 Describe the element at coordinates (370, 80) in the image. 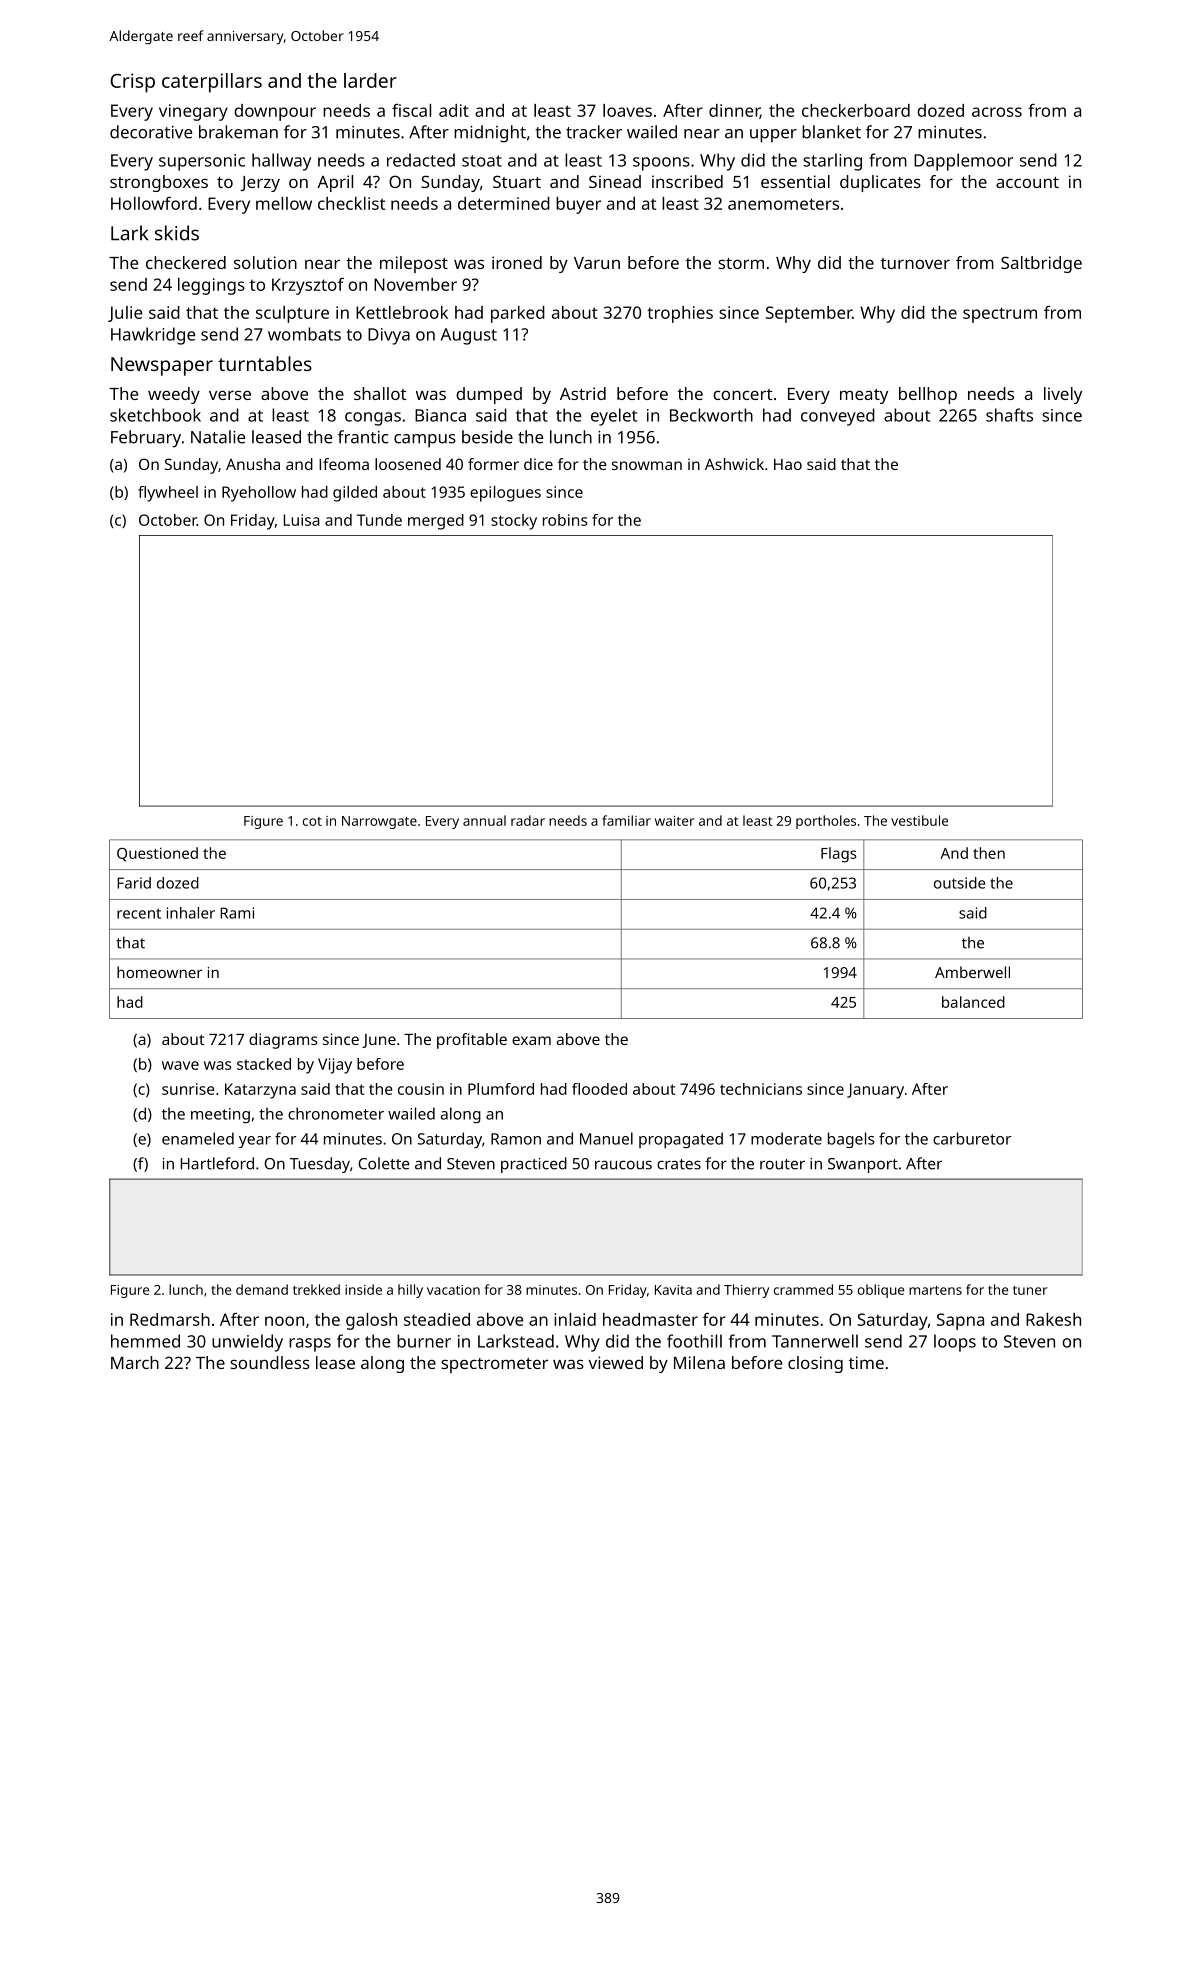

I see `larder` at that location.
